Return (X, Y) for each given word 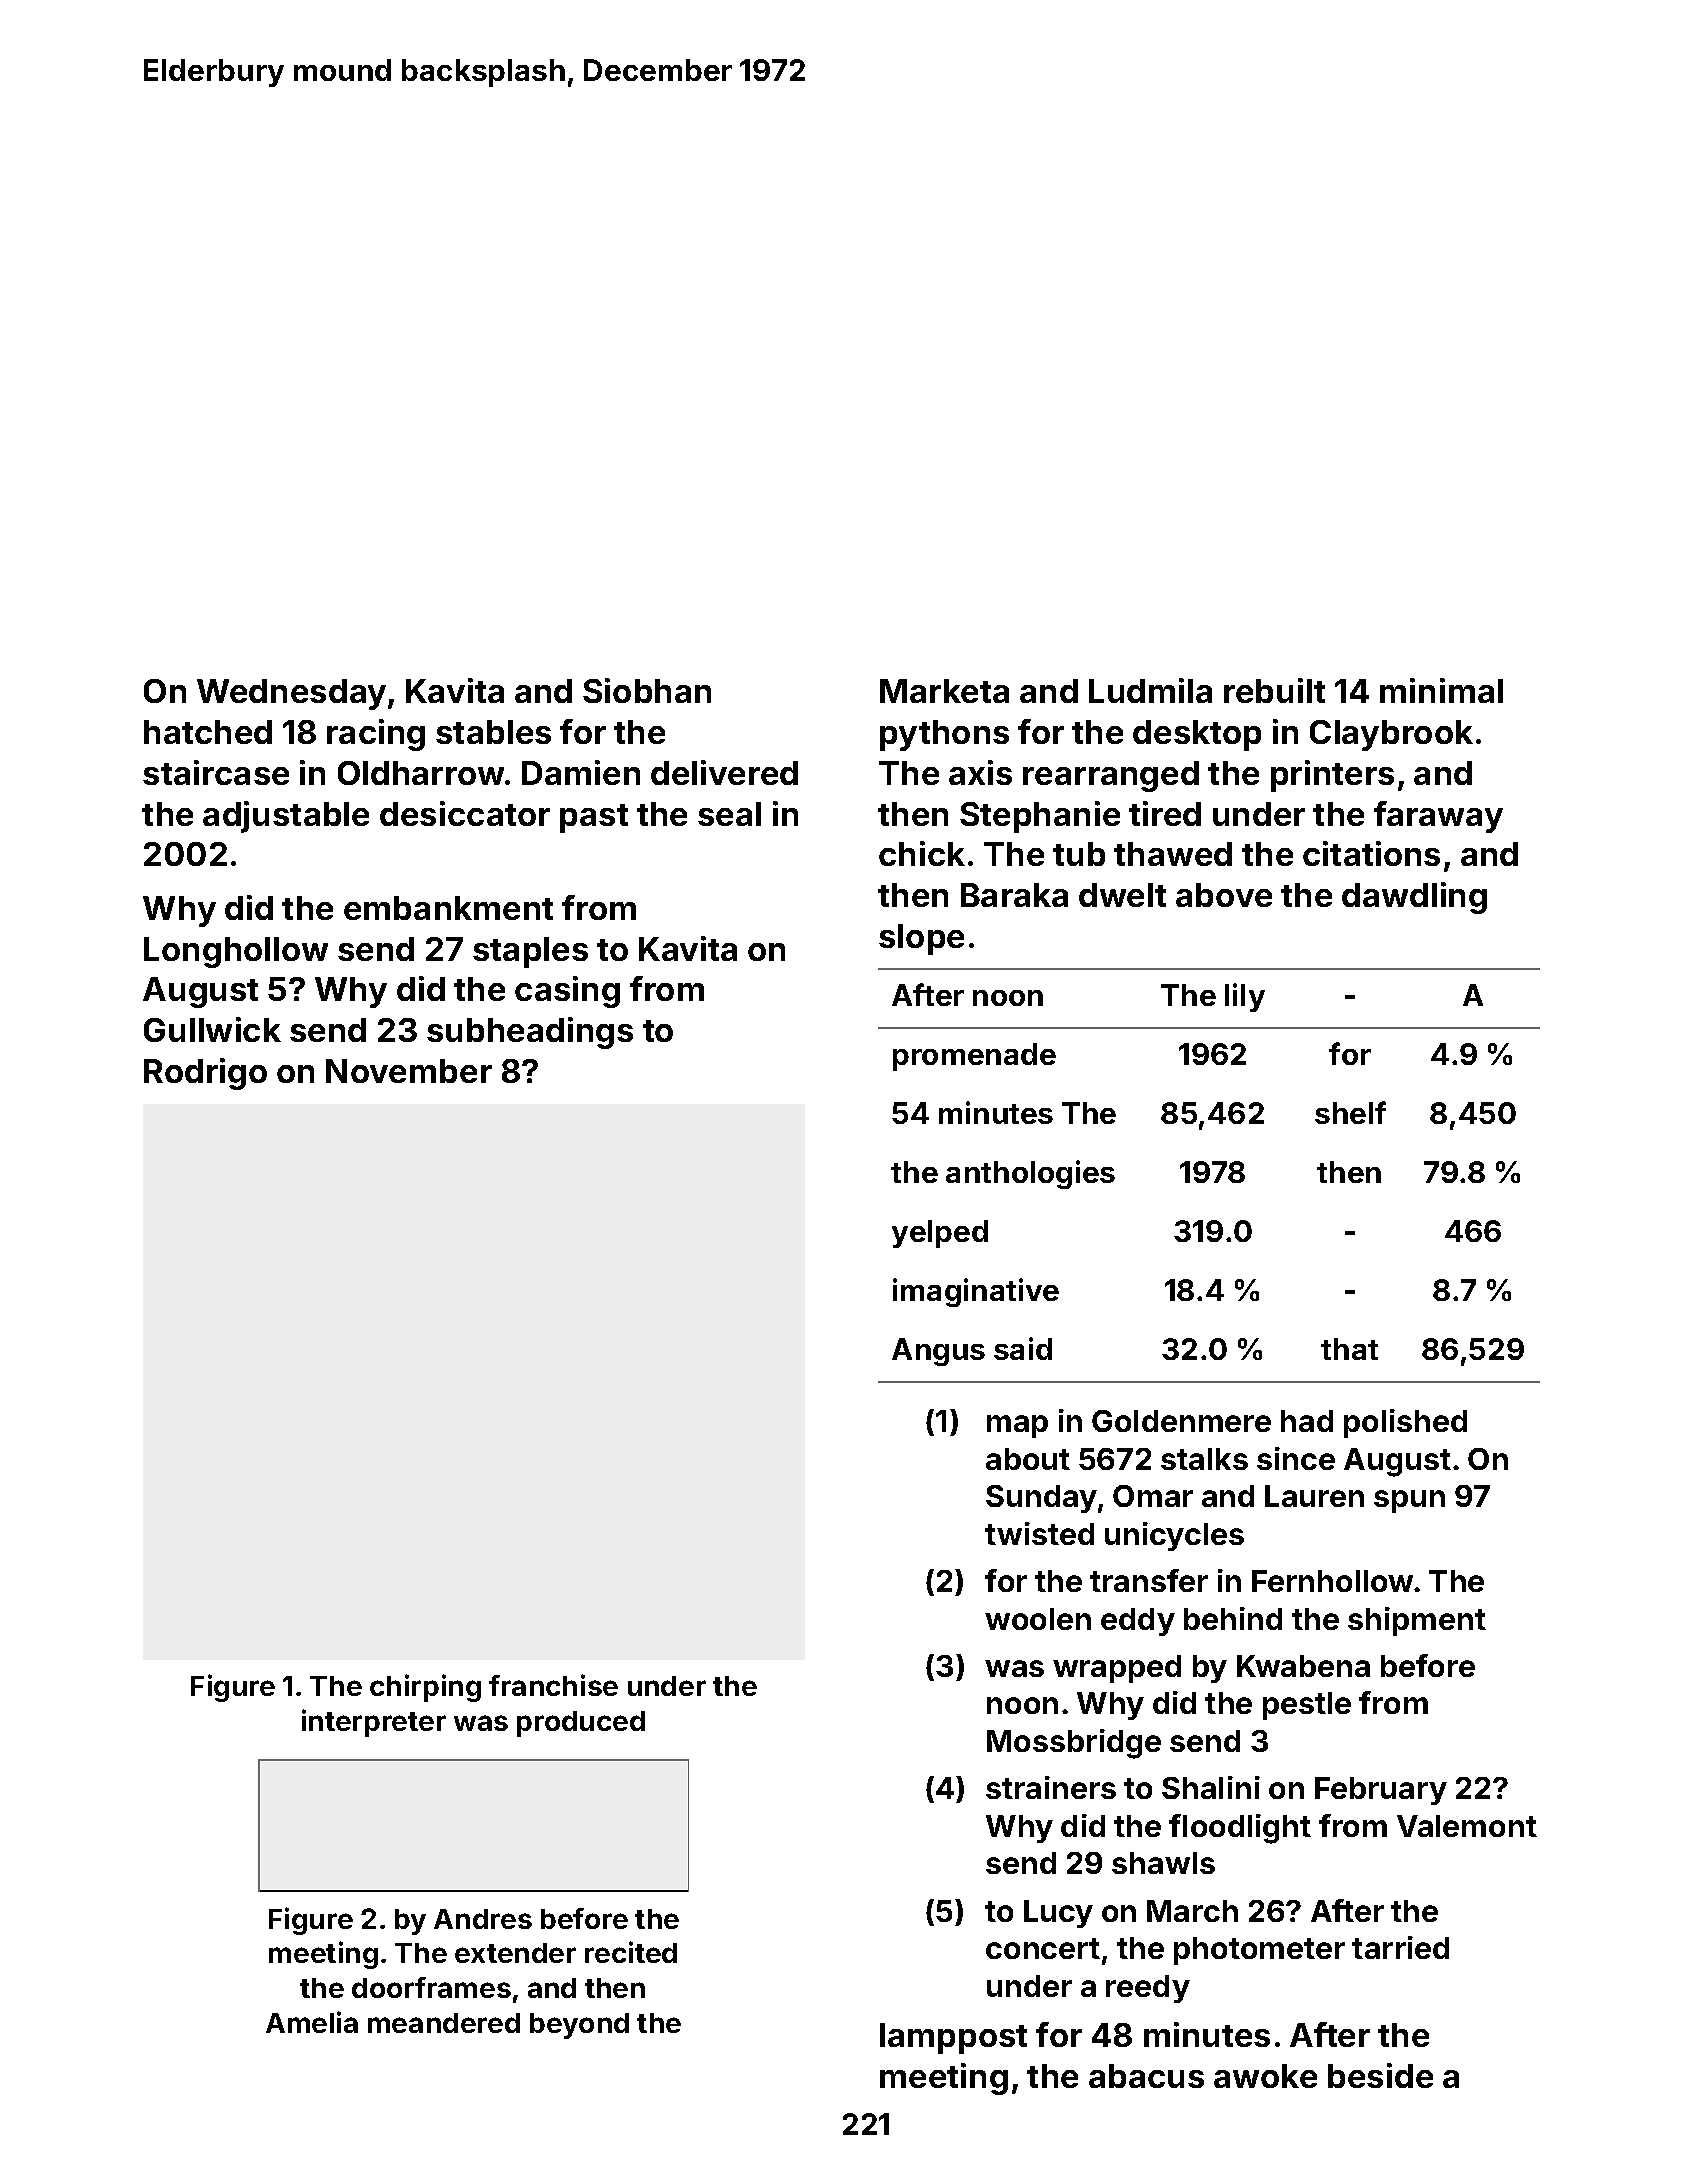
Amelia (312, 2022)
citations (1371, 853)
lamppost (953, 2038)
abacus (1146, 2076)
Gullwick (212, 1029)
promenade (974, 1057)
